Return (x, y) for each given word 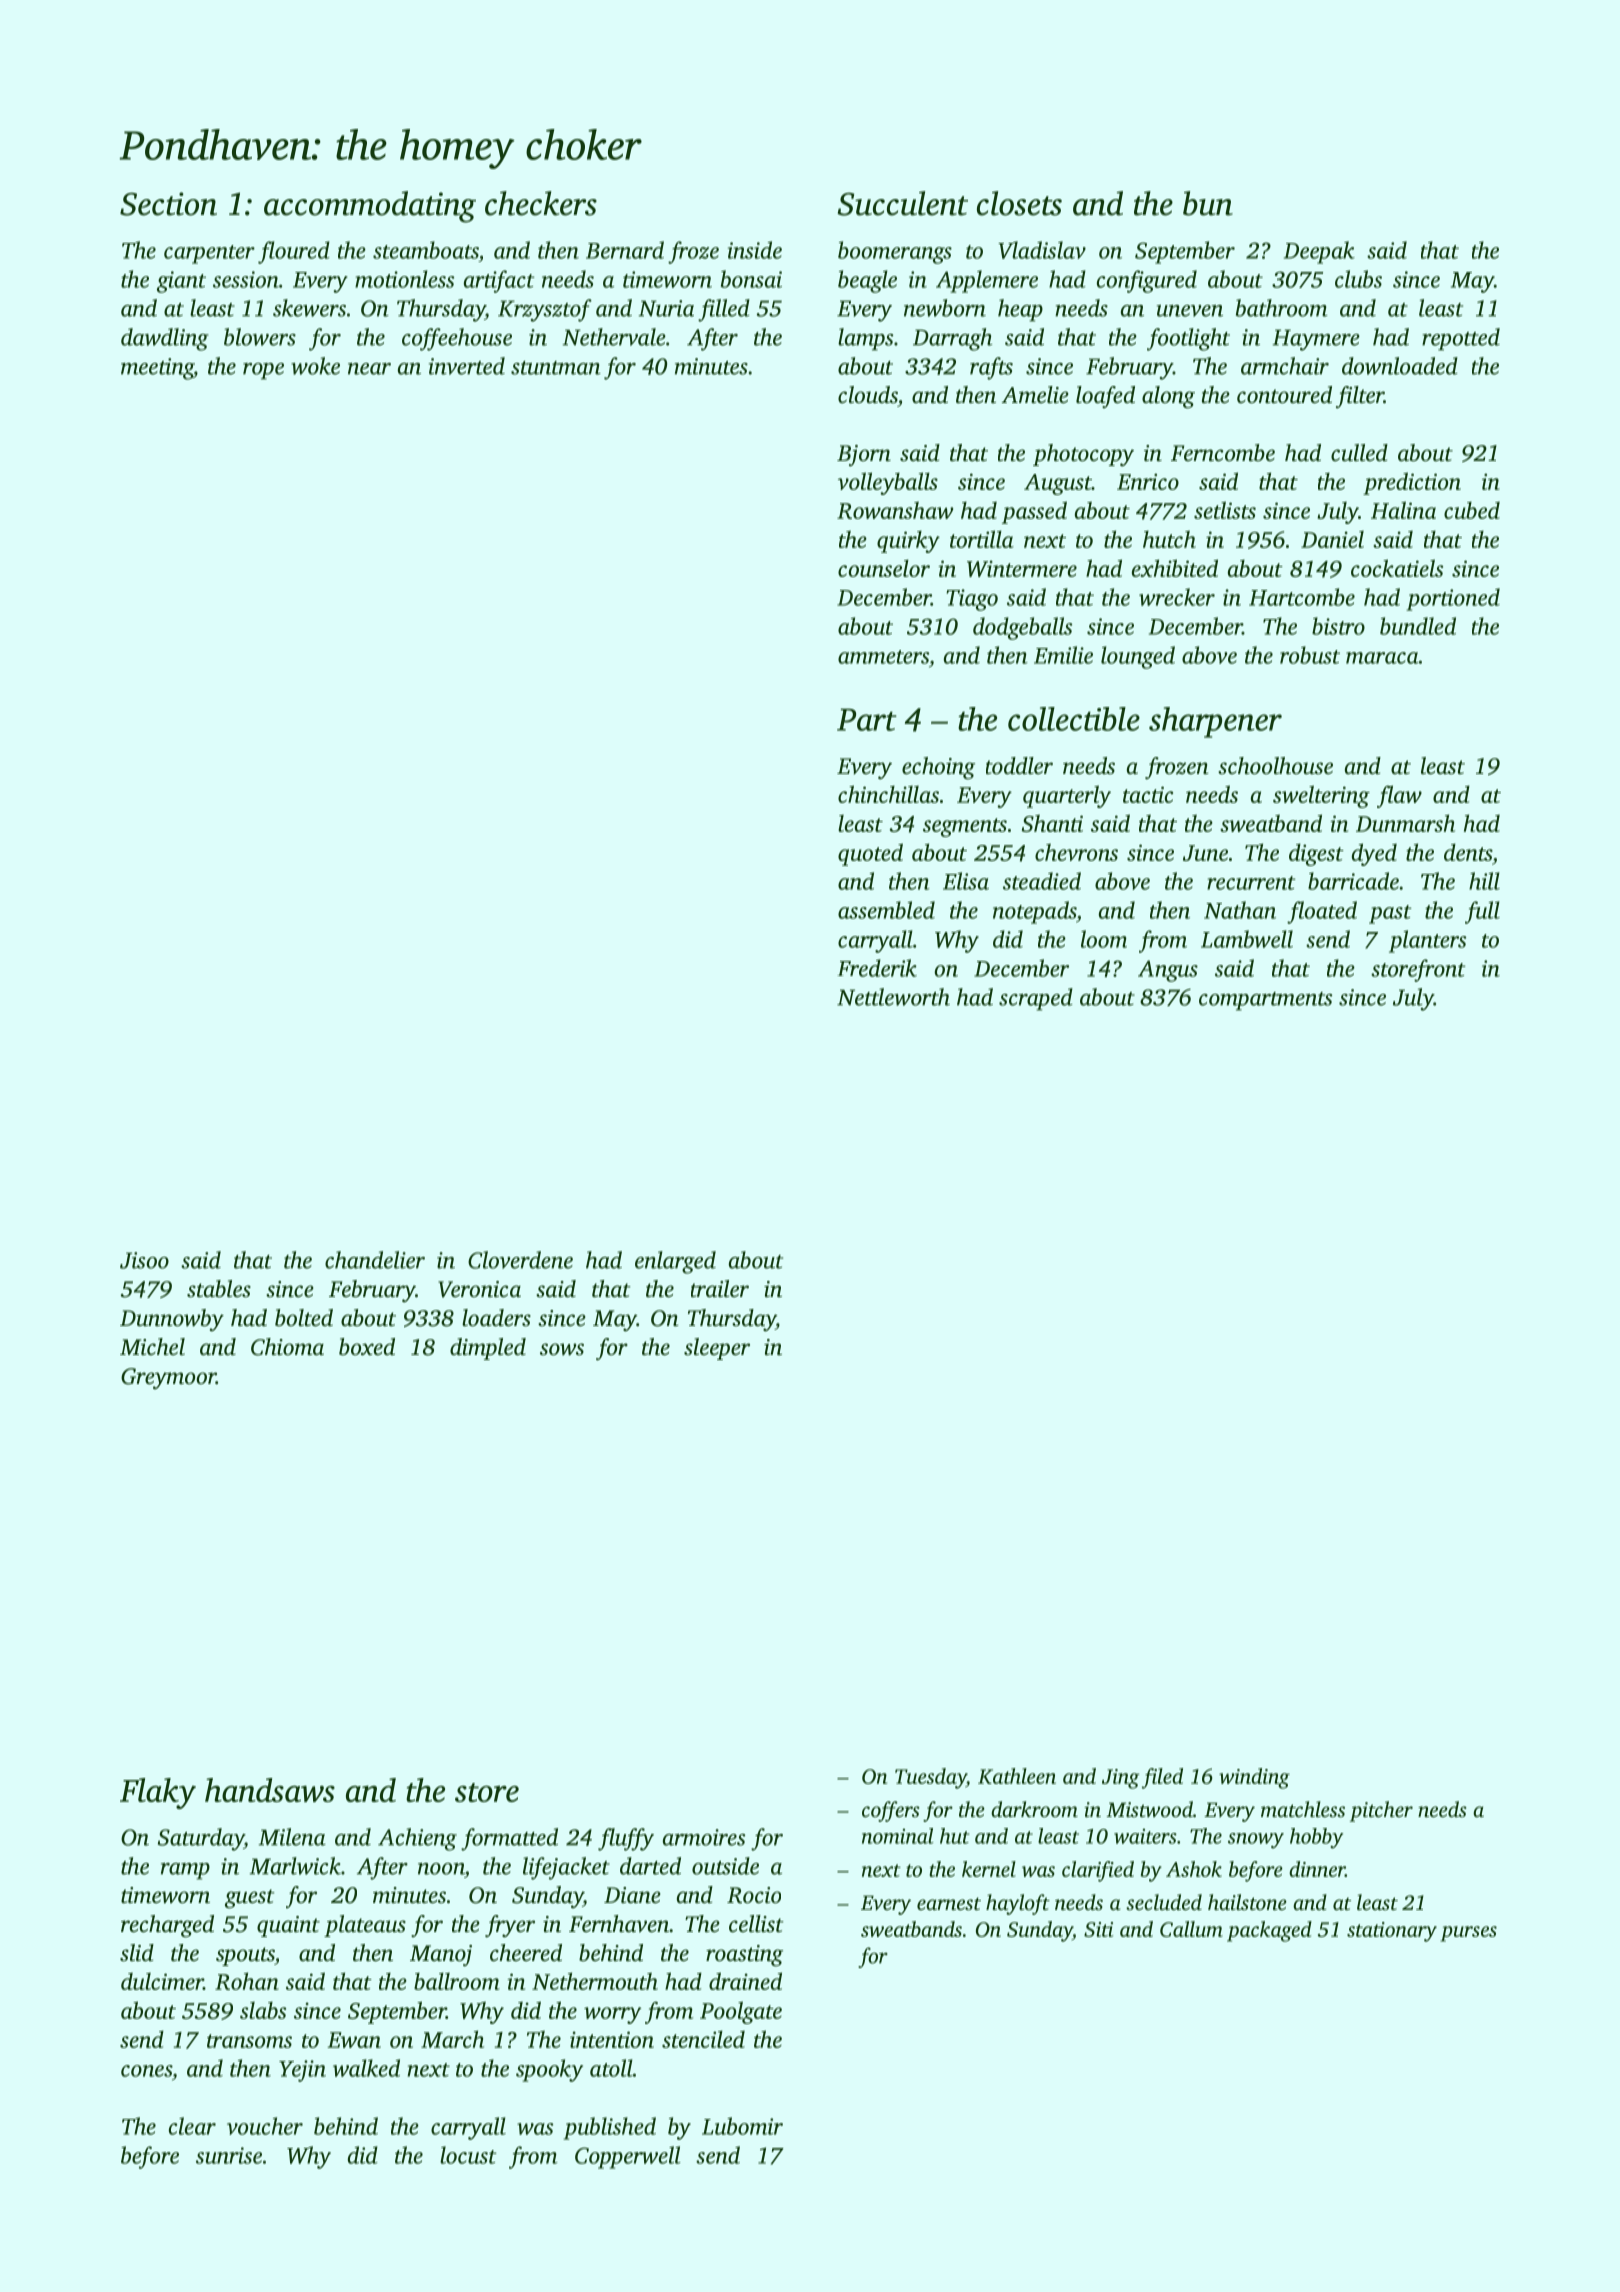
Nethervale (614, 337)
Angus (1168, 971)
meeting (157, 369)
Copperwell (628, 2157)
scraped (1036, 999)
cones (146, 2071)
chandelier (375, 1260)
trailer (720, 1288)
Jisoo (144, 1260)
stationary (1392, 1932)
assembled (886, 910)
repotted (1461, 339)
